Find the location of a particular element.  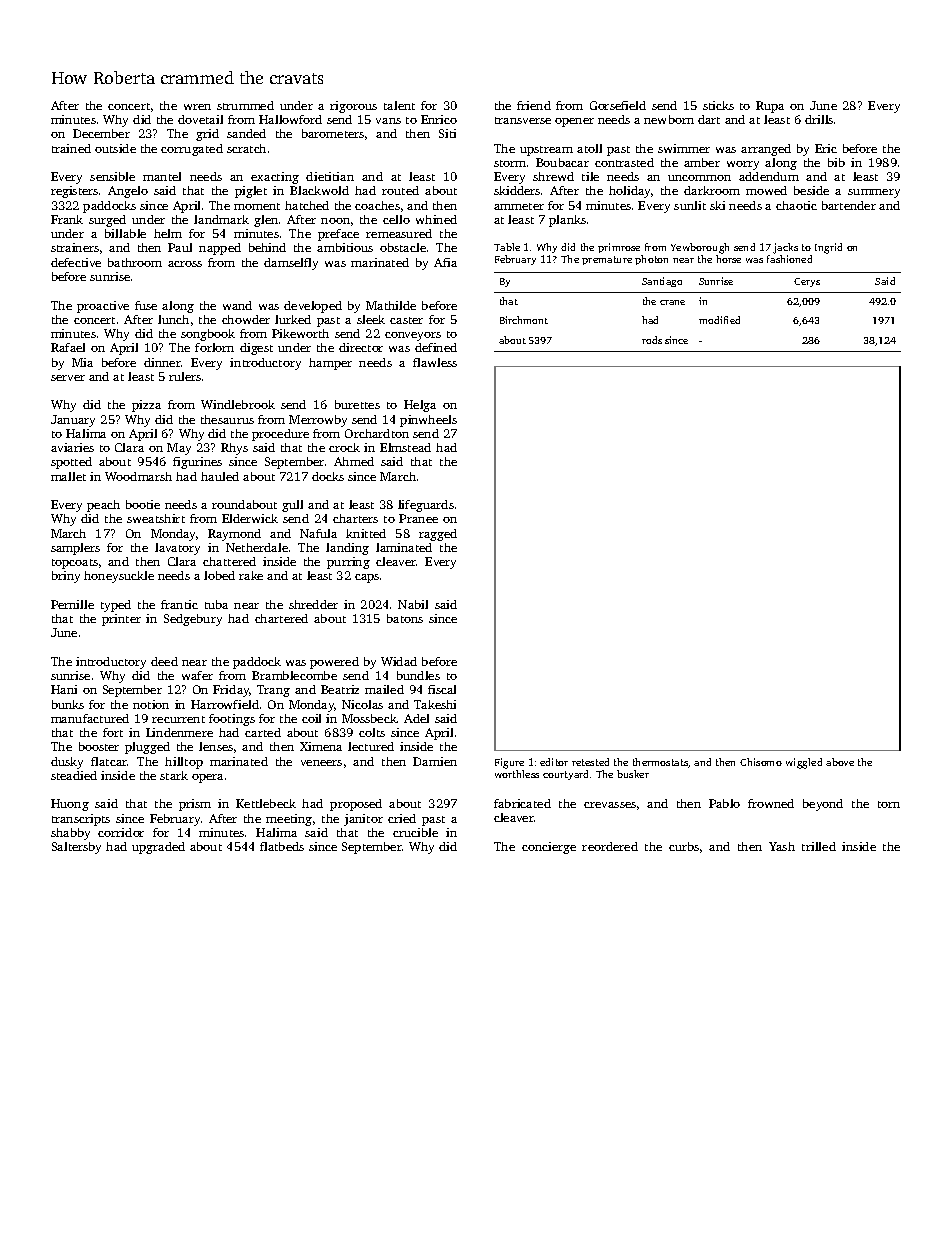

prism is located at coordinates (195, 805).
